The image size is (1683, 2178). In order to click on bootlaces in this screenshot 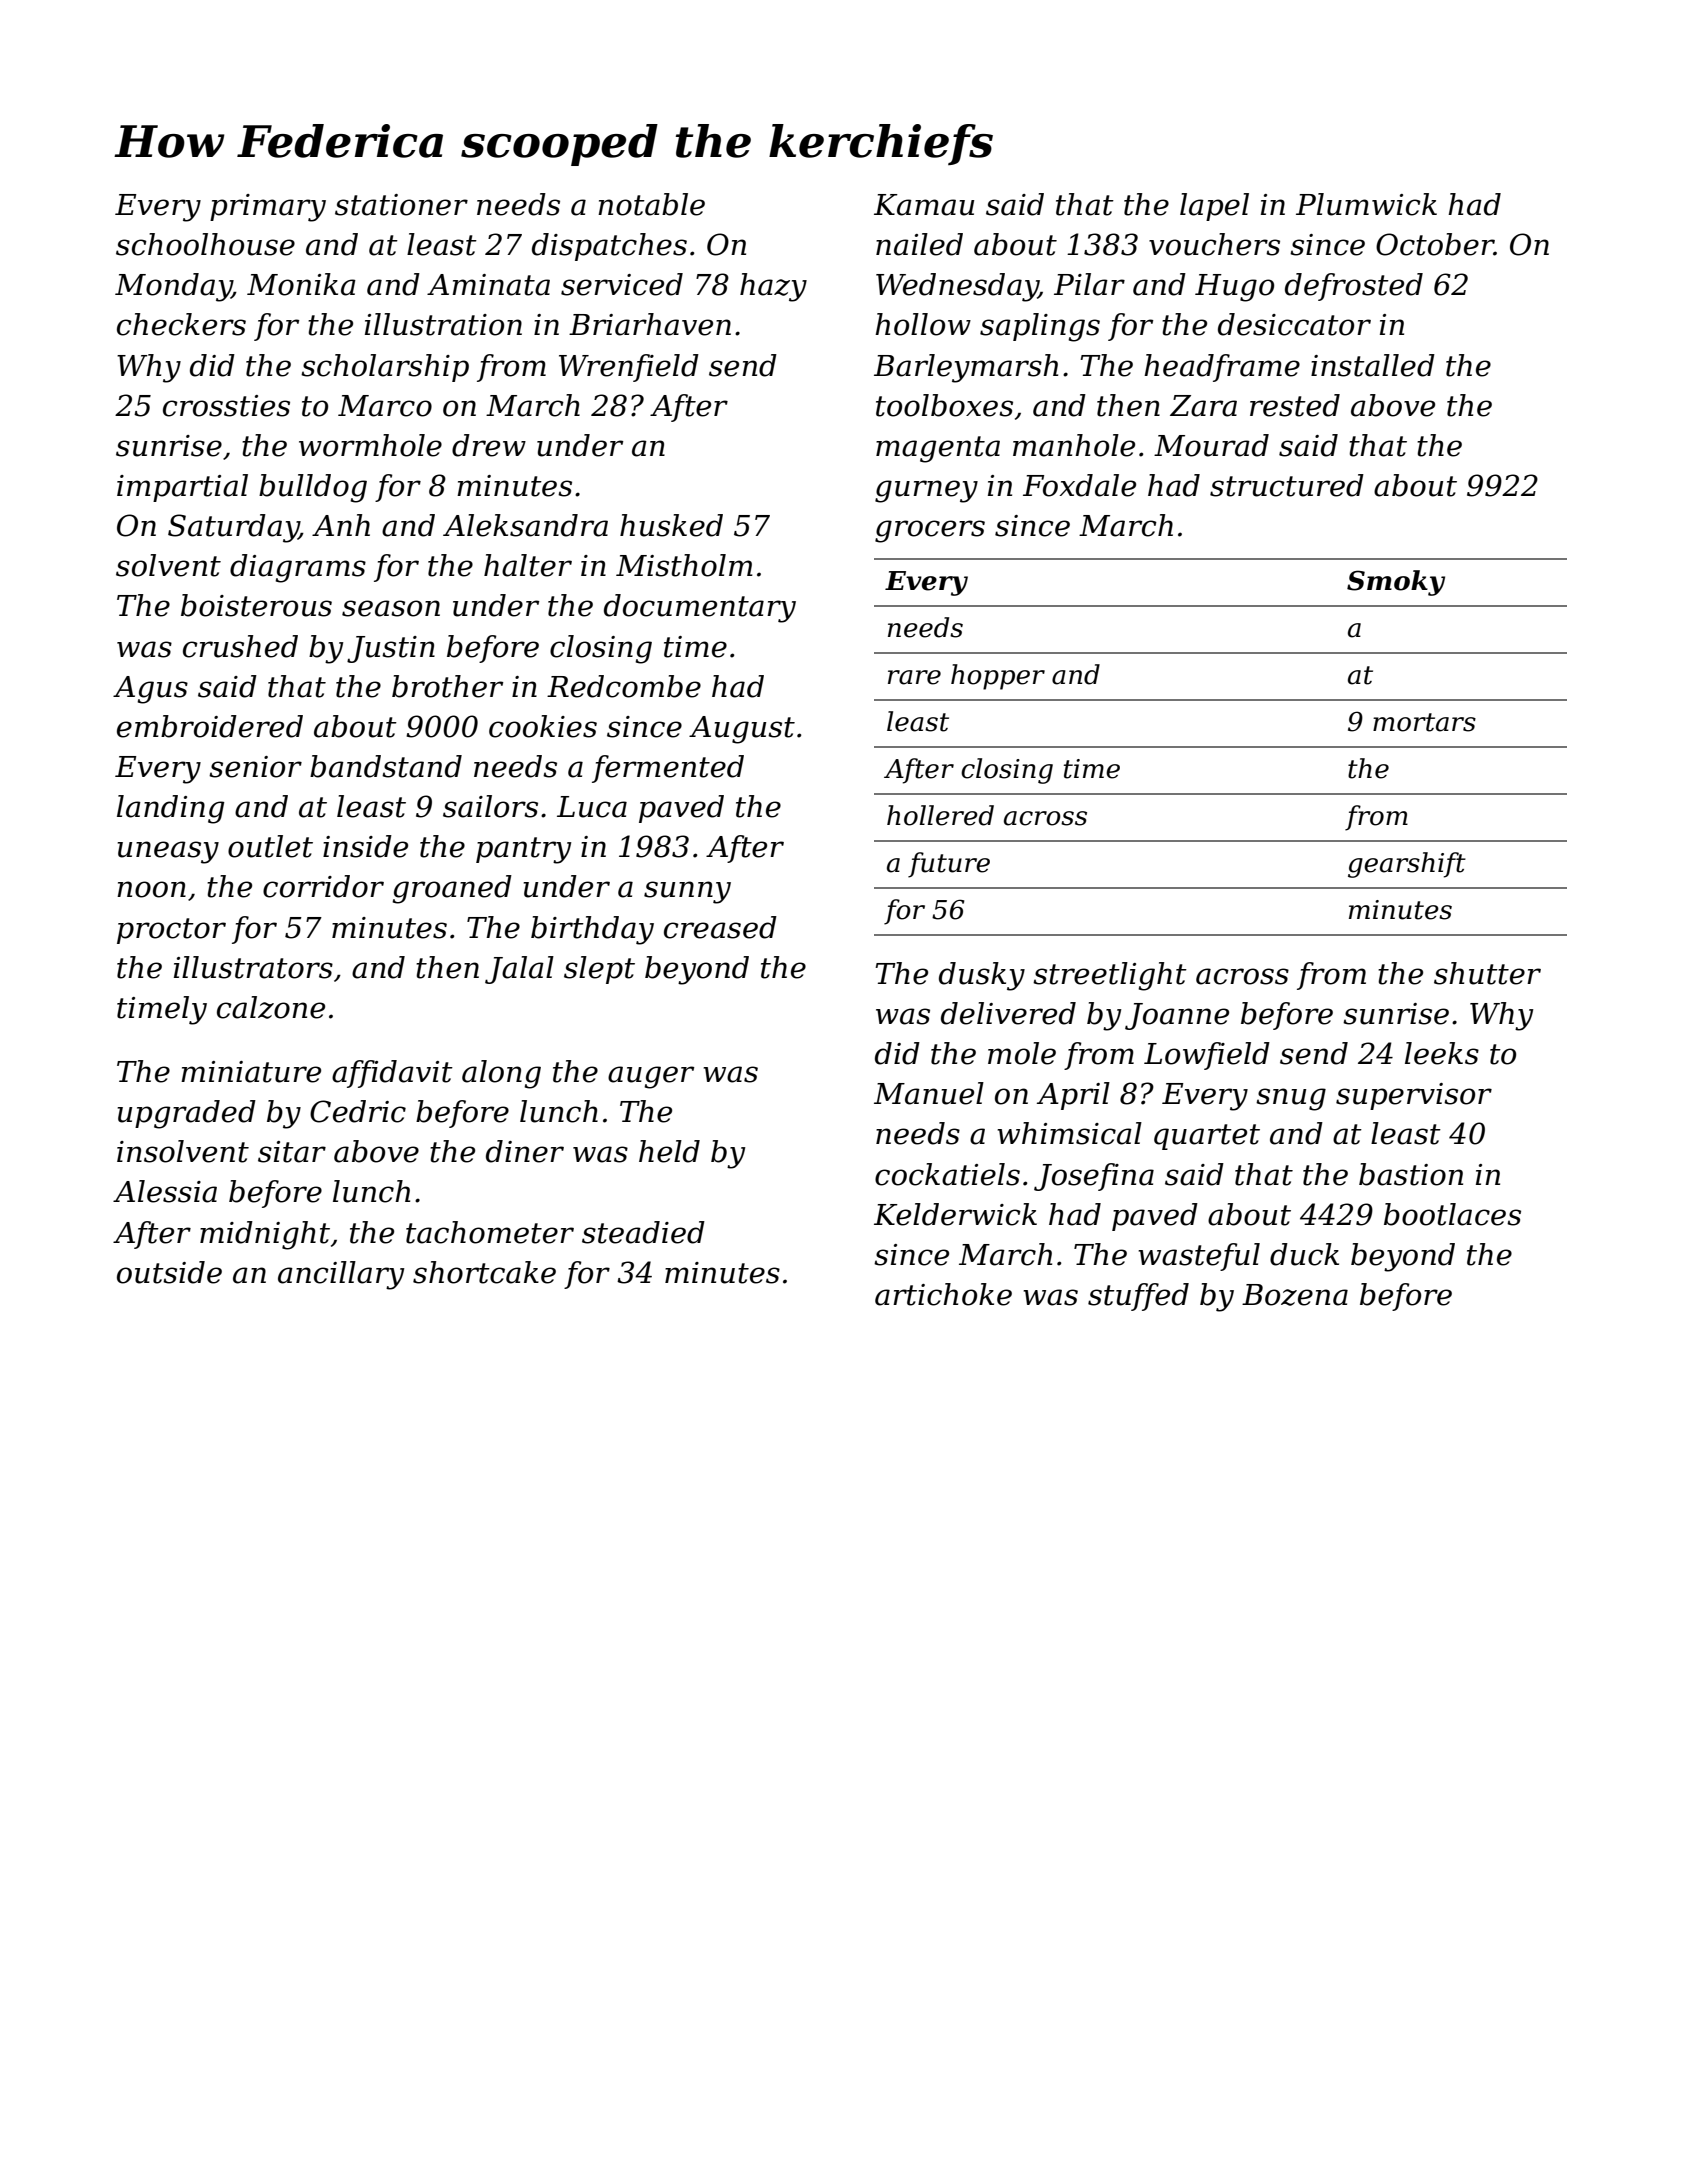, I will do `click(1452, 1214)`.
